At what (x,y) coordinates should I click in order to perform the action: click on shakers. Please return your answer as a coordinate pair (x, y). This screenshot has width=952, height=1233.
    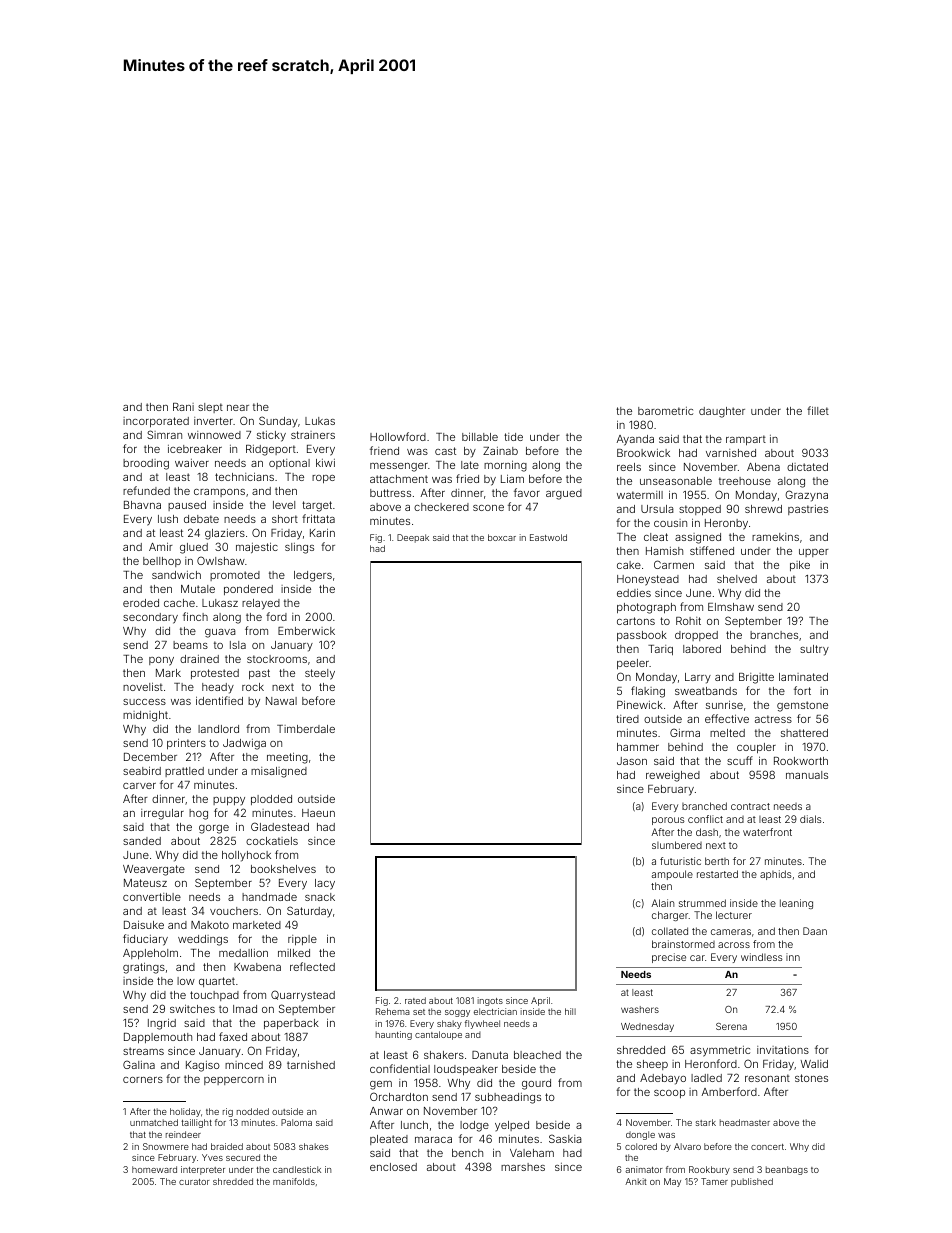
    Looking at the image, I should click on (444, 1055).
